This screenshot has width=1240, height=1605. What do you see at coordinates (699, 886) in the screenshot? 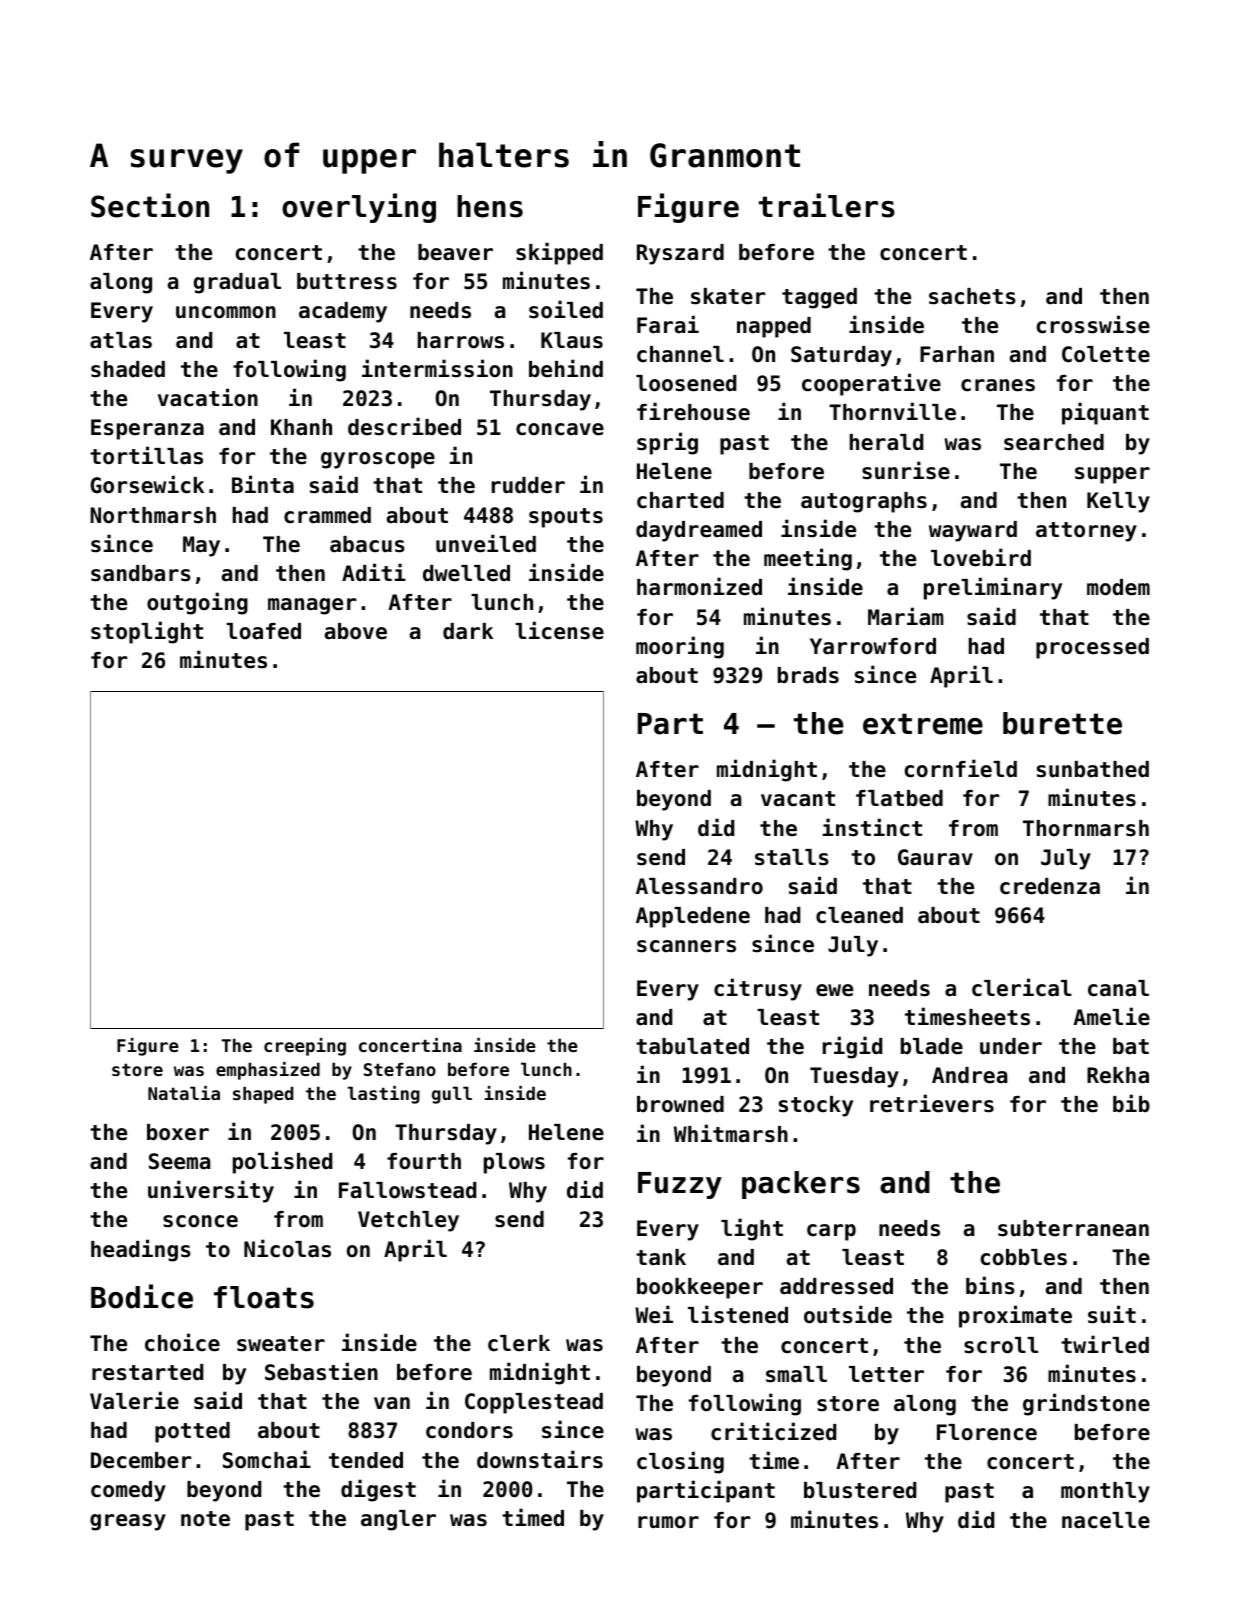
I see `Alessandro` at bounding box center [699, 886].
